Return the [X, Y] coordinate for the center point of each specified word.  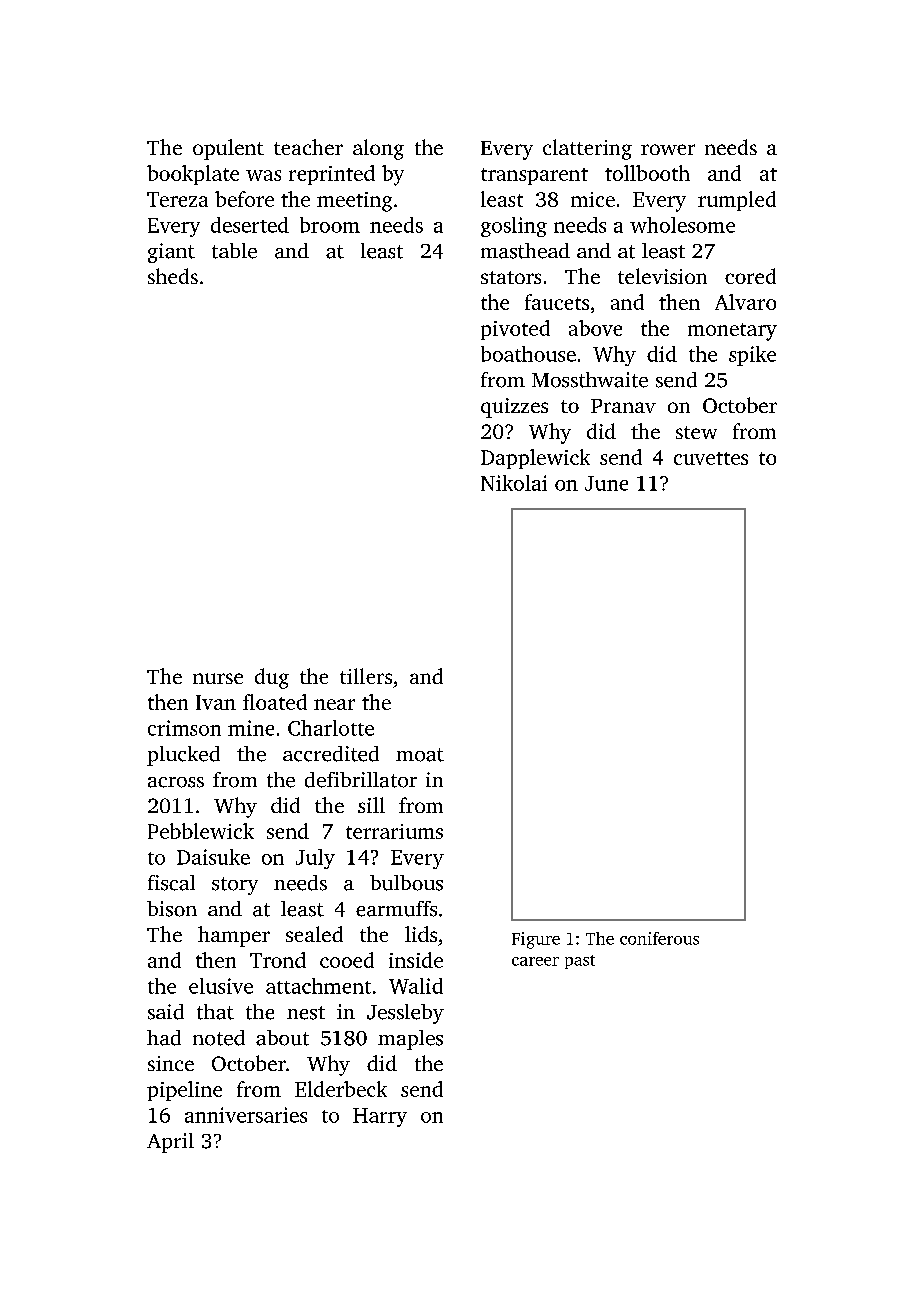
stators [511, 277]
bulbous [406, 883]
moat [420, 755]
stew [696, 432]
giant [171, 253]
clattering [587, 149]
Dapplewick [535, 459]
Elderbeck [341, 1089]
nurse [218, 678]
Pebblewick [201, 831]
